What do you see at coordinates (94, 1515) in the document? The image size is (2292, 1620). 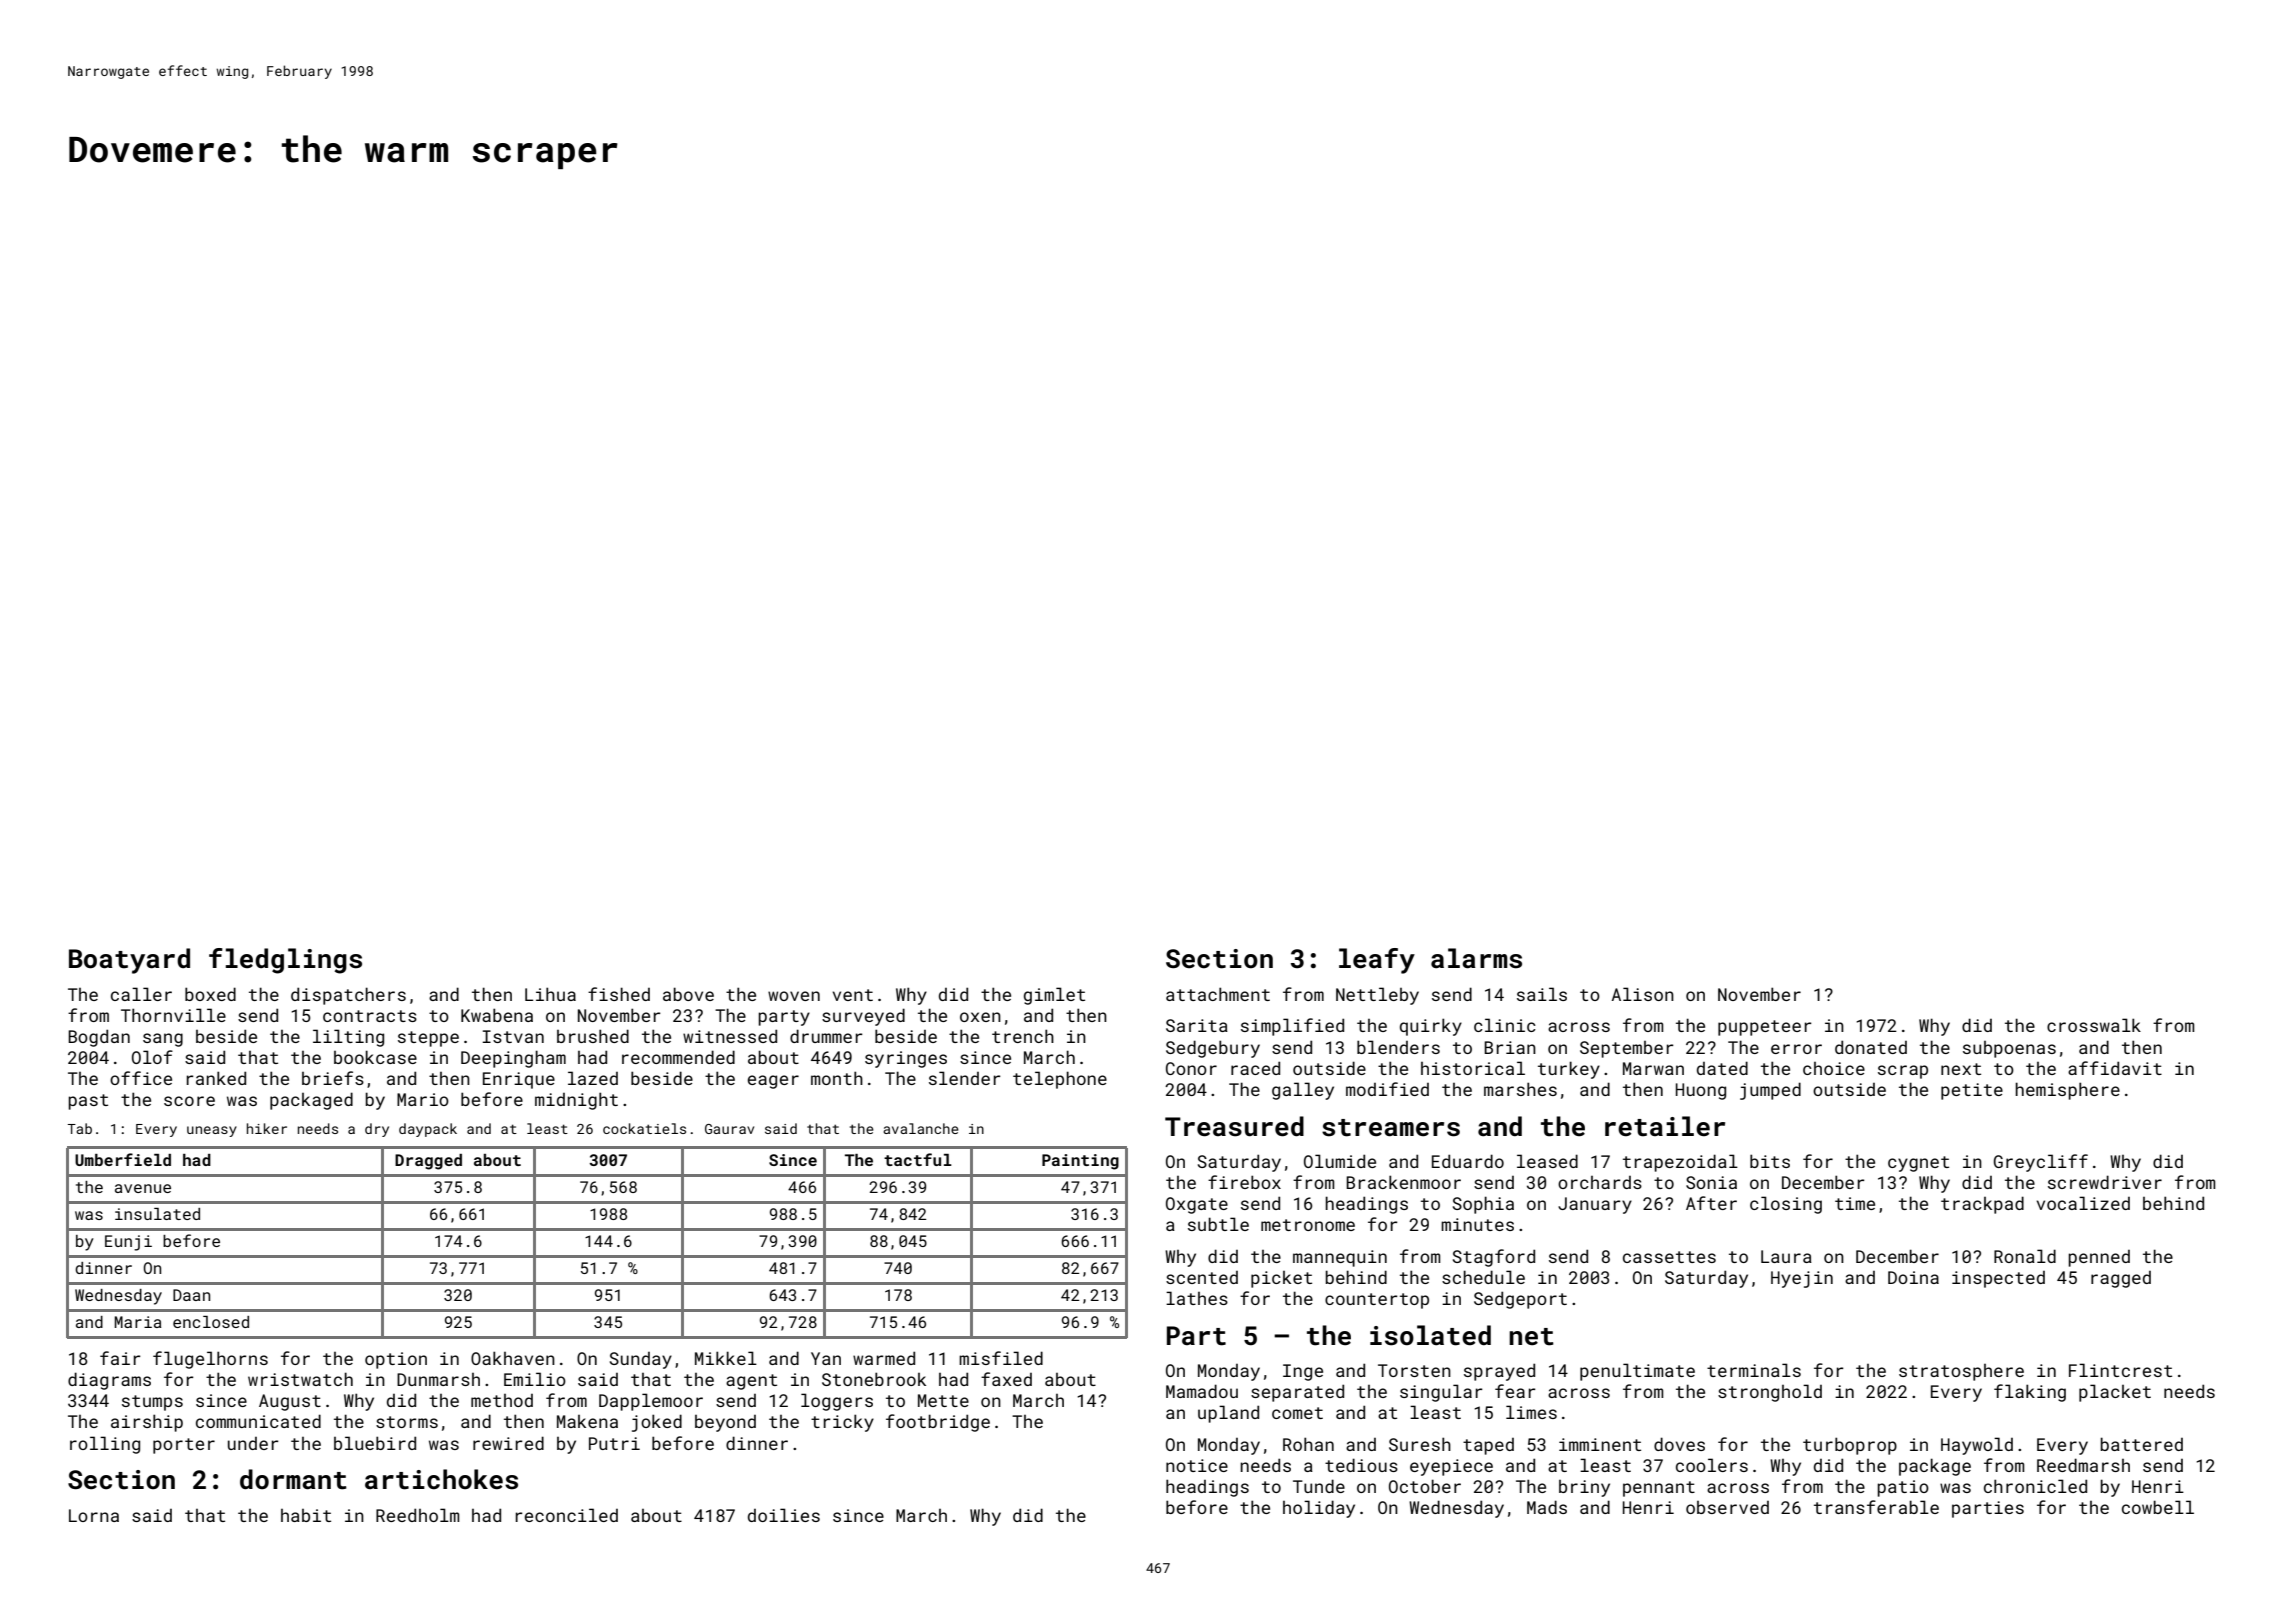 I see `Lorna` at bounding box center [94, 1515].
